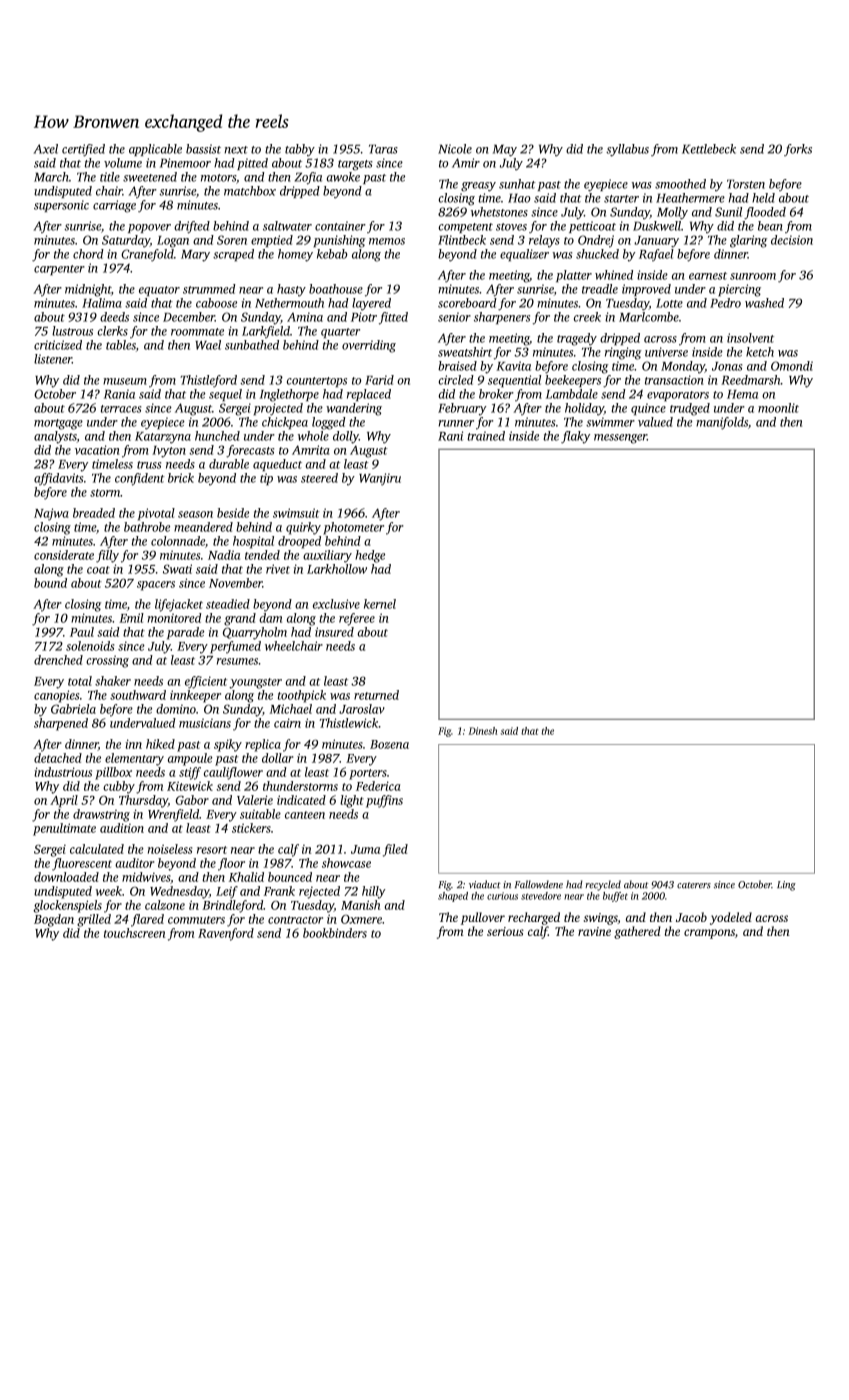 This page has height=1400, width=849. Describe the element at coordinates (627, 150) in the page. I see `syllabus` at that location.
